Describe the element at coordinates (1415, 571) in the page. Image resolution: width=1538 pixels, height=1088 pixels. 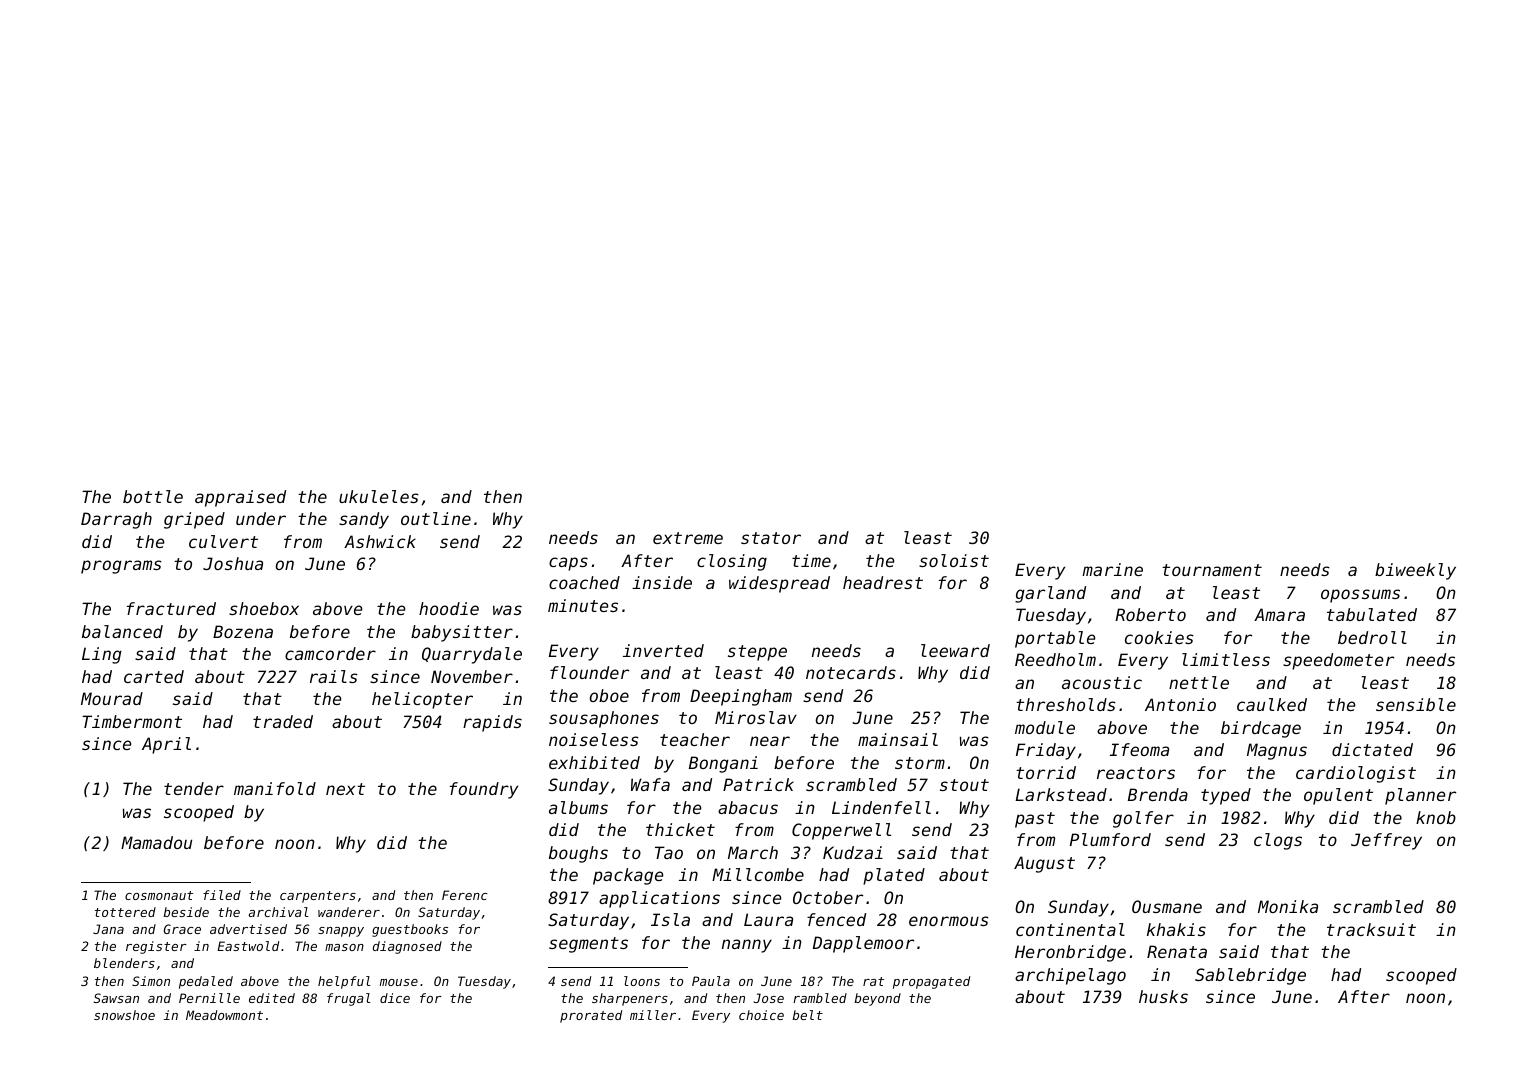
I see `biweekly` at that location.
